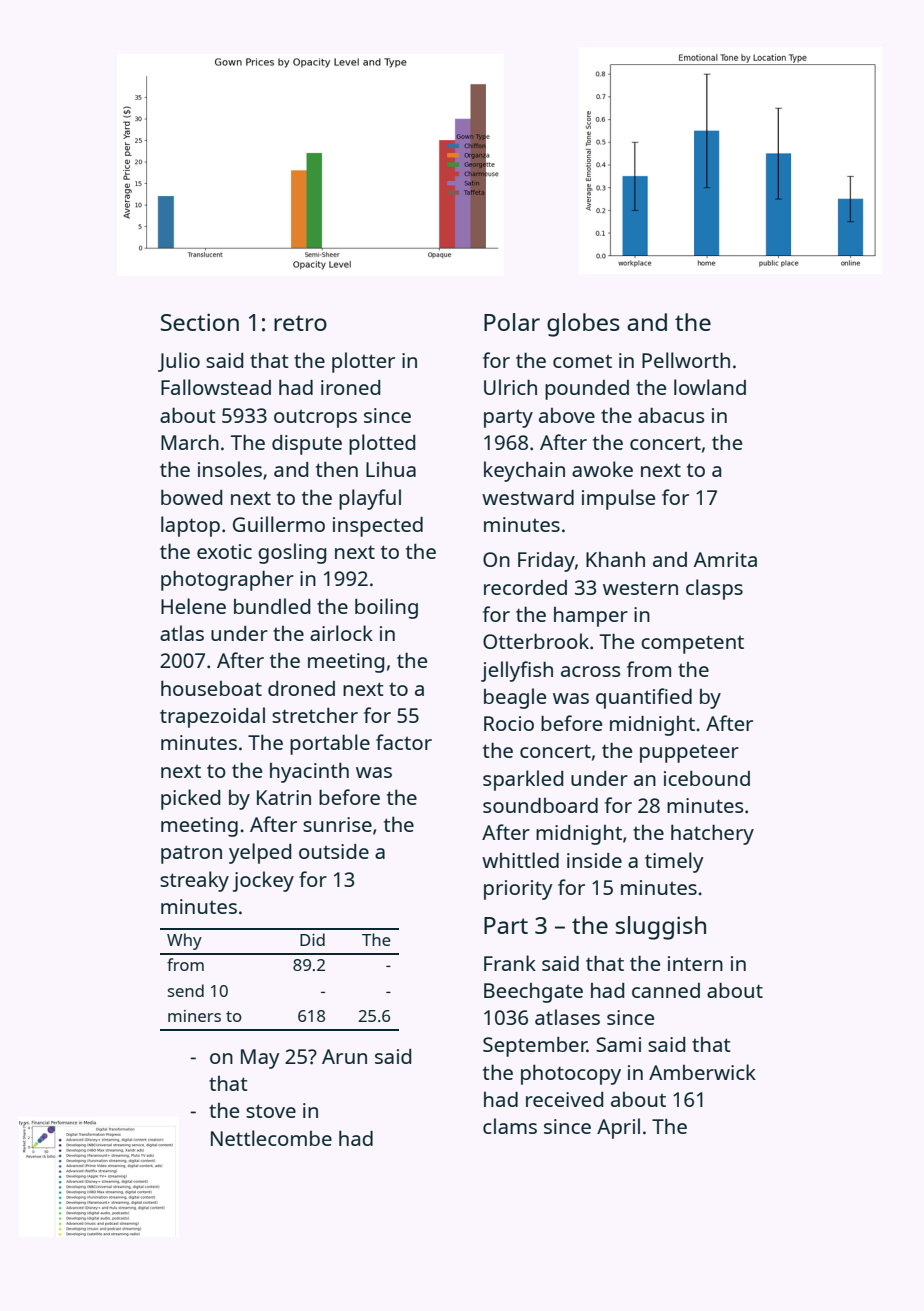  Describe the element at coordinates (194, 1016) in the screenshot. I see `miners` at that location.
